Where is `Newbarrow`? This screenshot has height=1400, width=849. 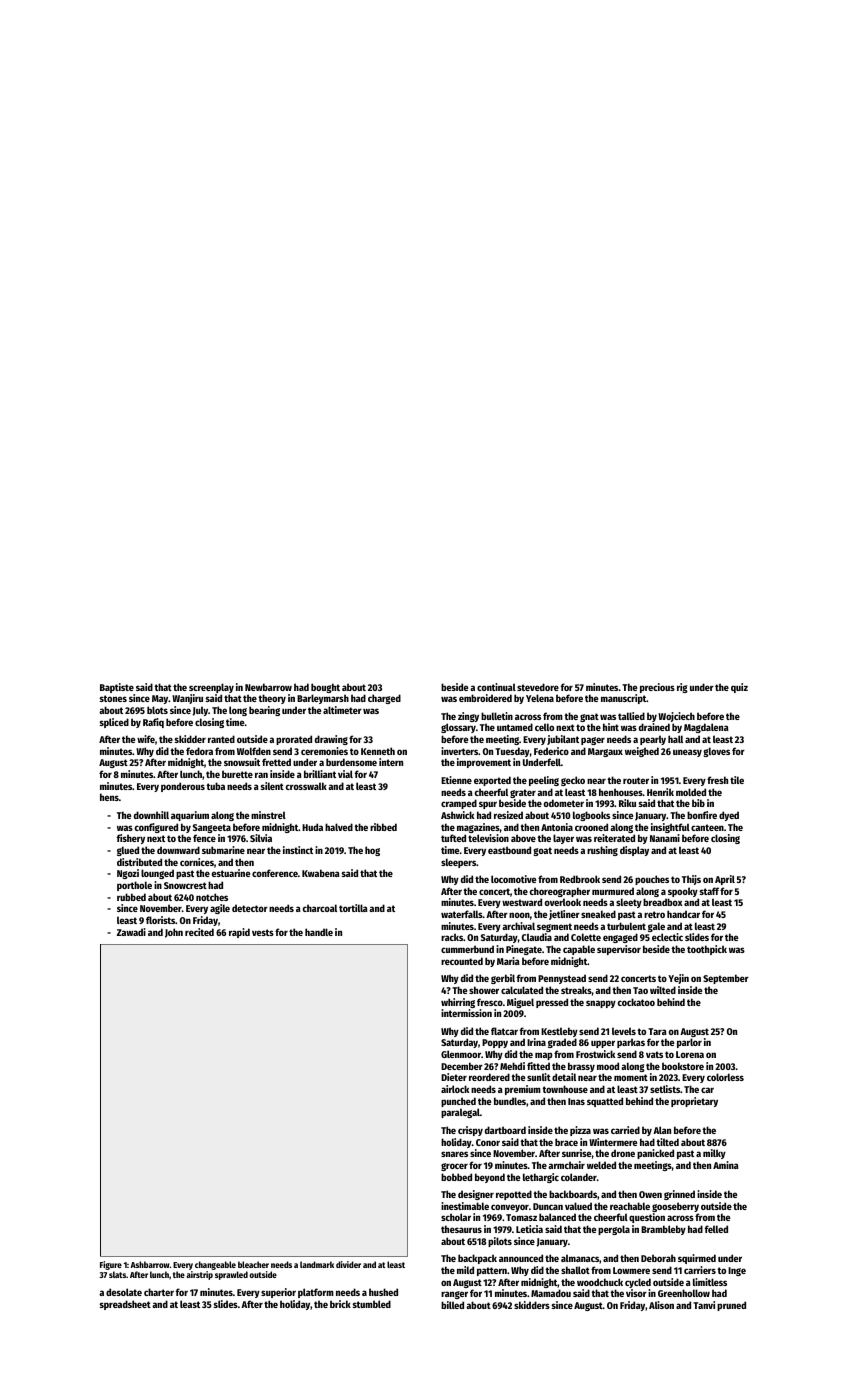
Newbarrow is located at coordinates (268, 687).
